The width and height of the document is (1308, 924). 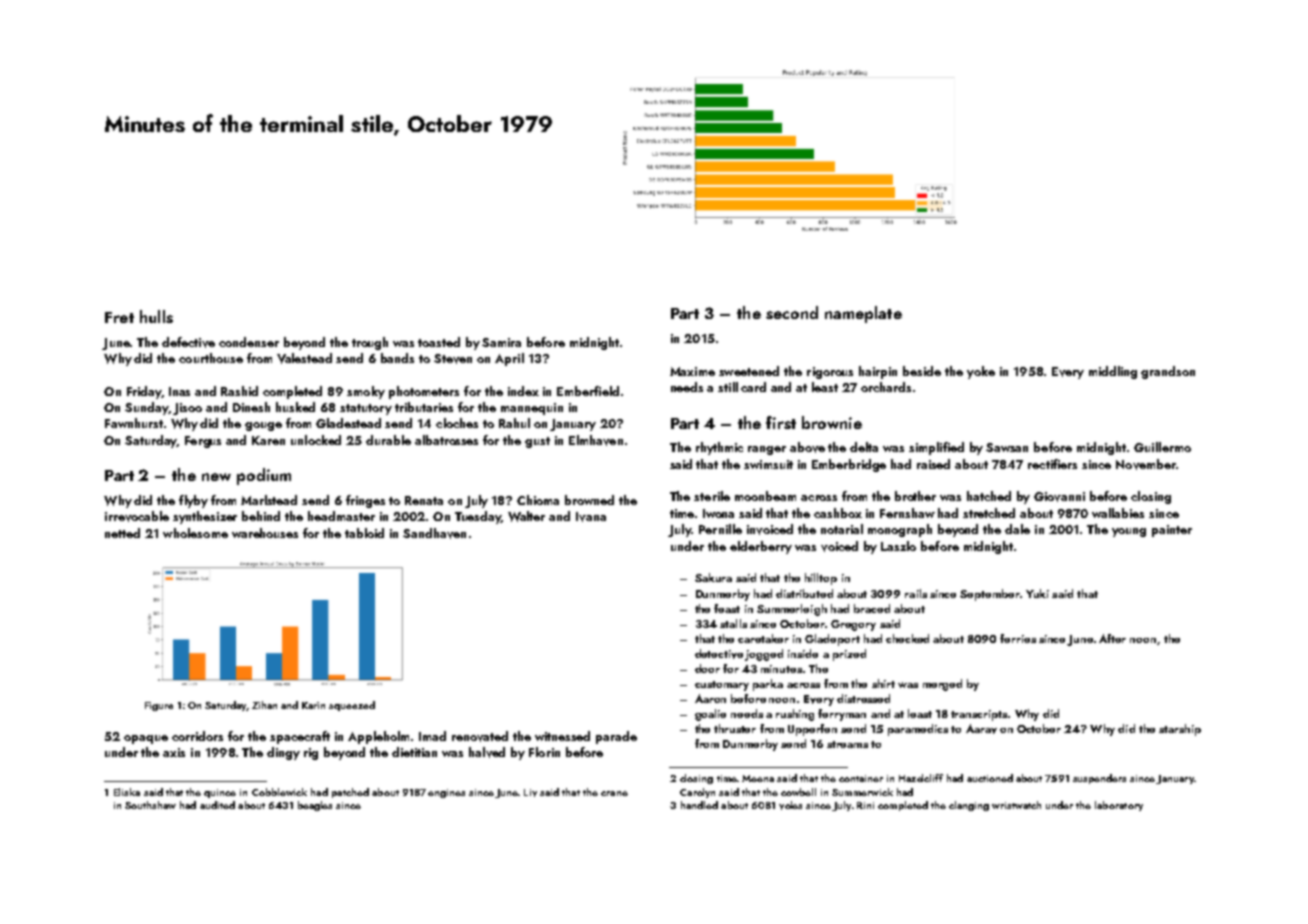 What do you see at coordinates (616, 737) in the document?
I see `parade` at bounding box center [616, 737].
